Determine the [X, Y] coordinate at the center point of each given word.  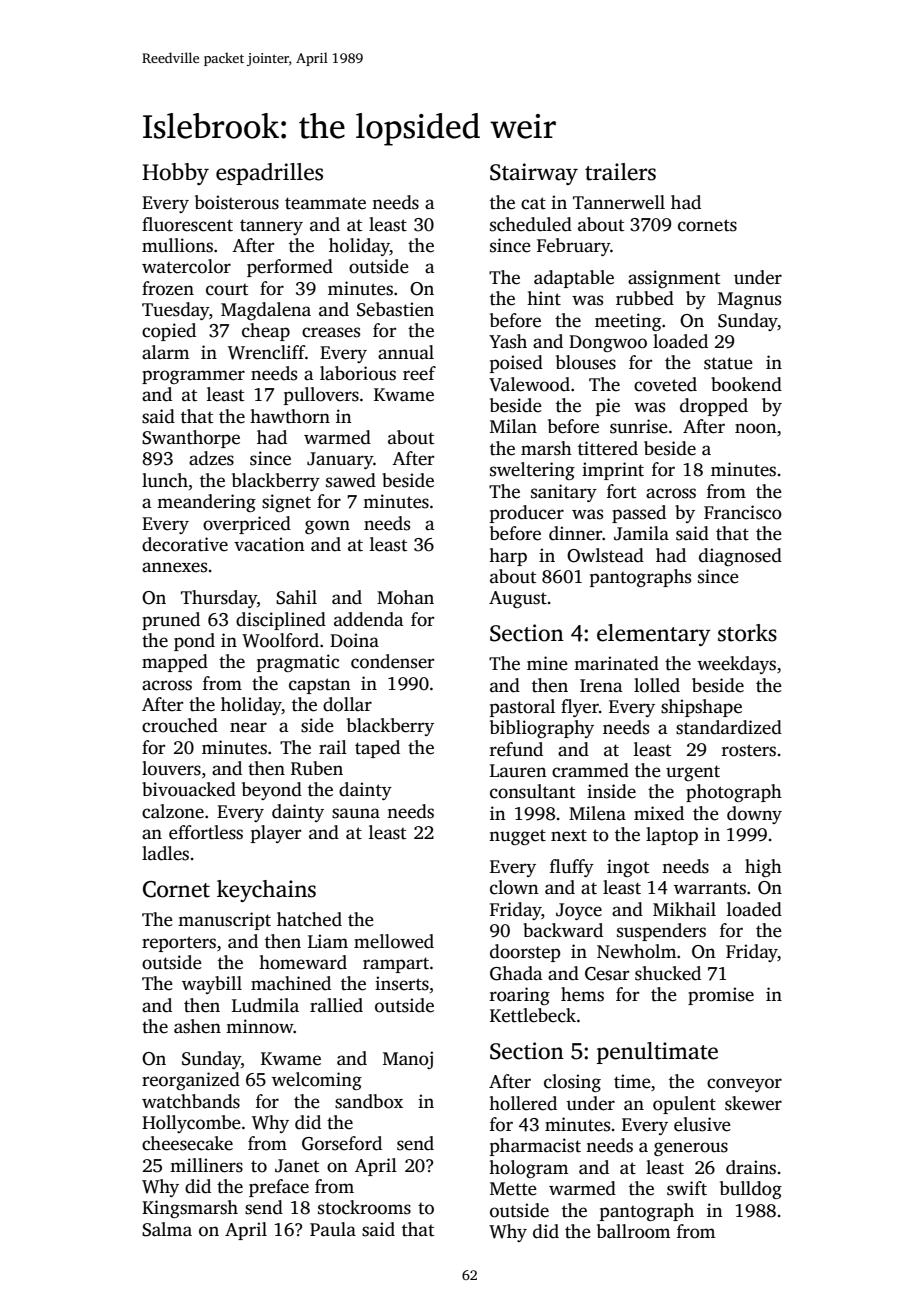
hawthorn [290, 416]
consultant [532, 791]
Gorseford [342, 1143]
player [276, 834]
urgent [693, 773]
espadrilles [269, 174]
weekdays [736, 665]
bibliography [542, 729]
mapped [175, 663]
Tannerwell [619, 202]
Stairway [534, 174]
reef [419, 373]
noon [756, 428]
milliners [206, 1165]
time [632, 1081]
